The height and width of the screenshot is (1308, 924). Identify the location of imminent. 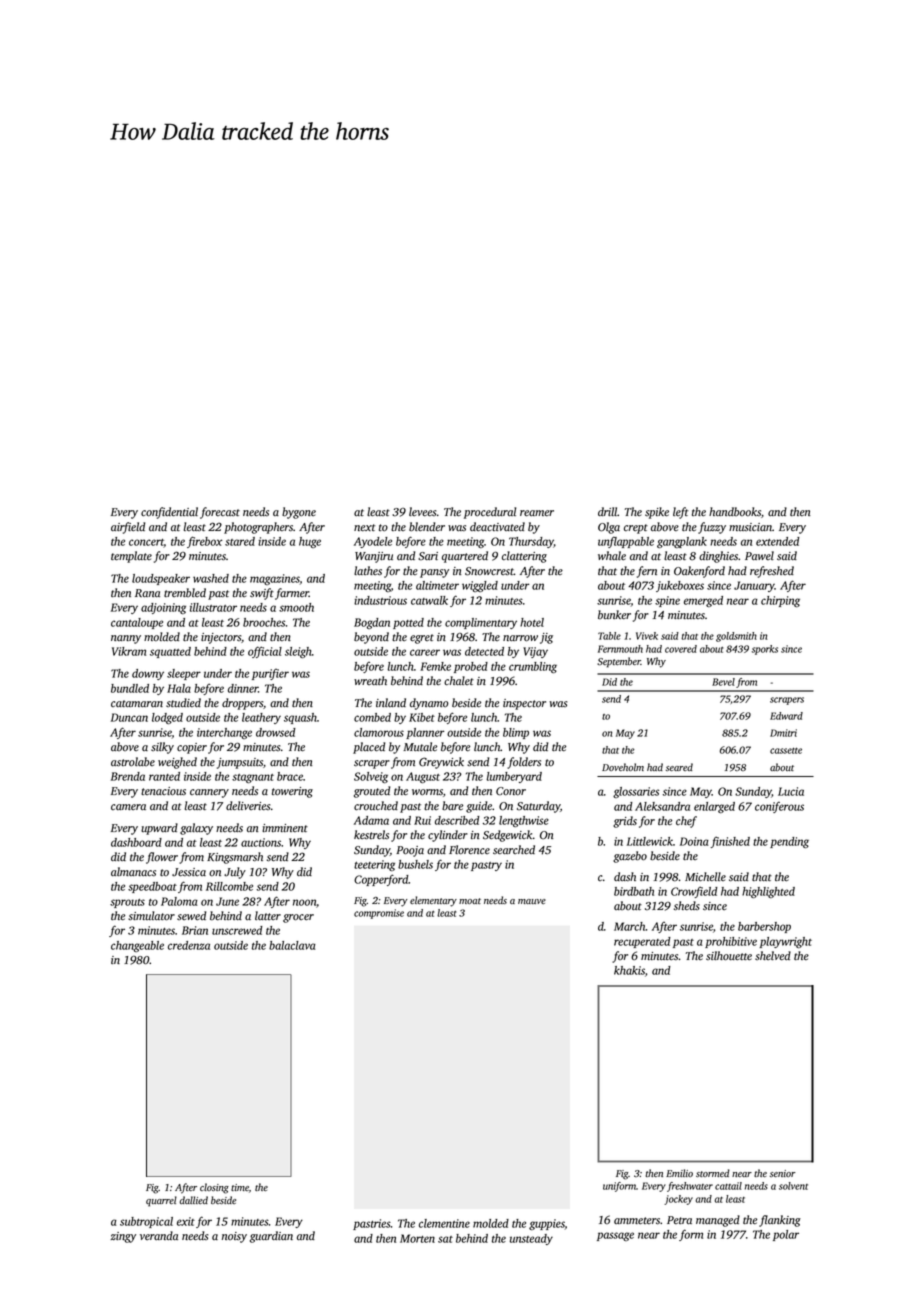
(285, 828).
